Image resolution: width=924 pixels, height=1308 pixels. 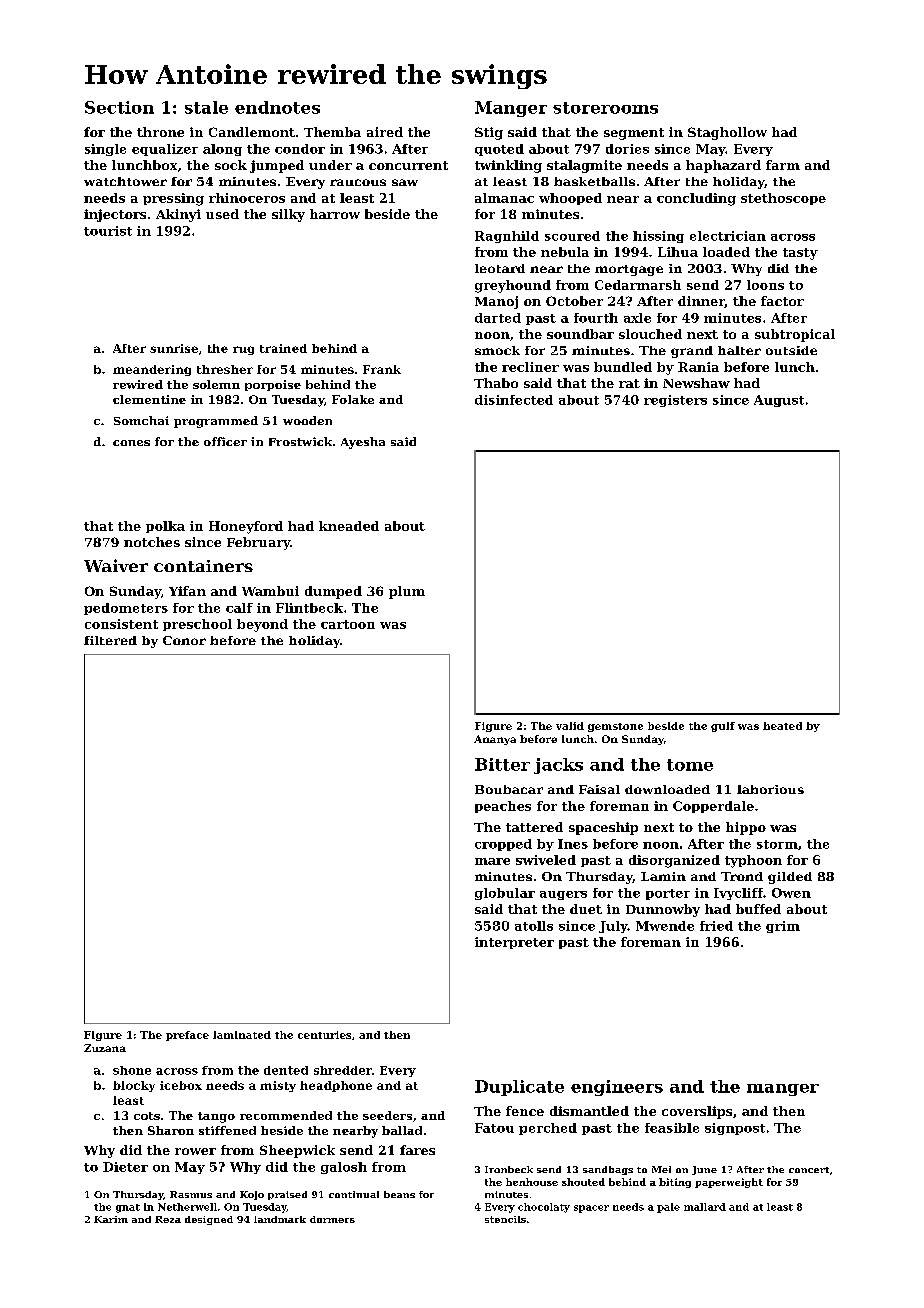 What do you see at coordinates (119, 107) in the image?
I see `Section` at bounding box center [119, 107].
